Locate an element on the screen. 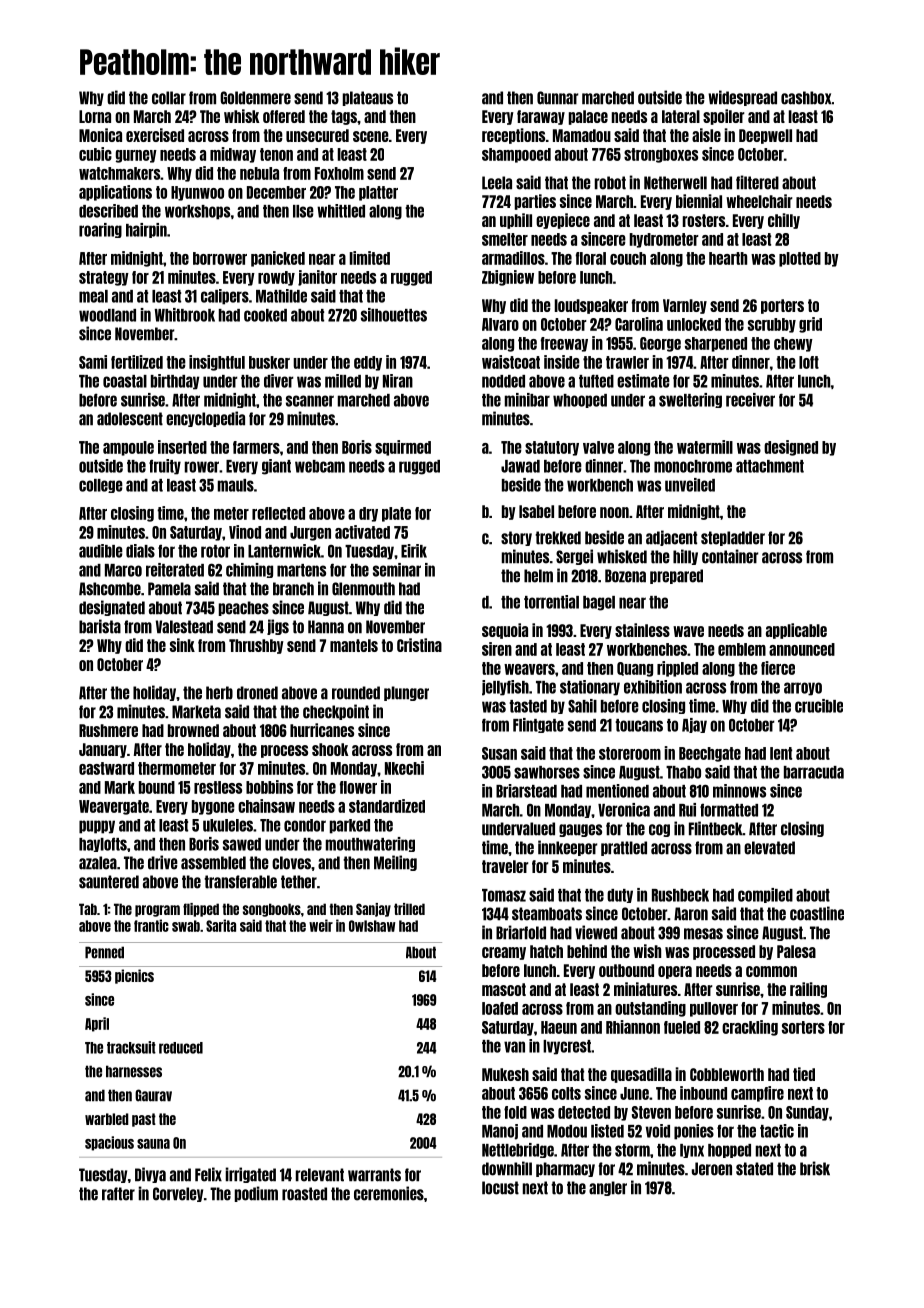 This screenshot has height=1308, width=924. Rushmere is located at coordinates (108, 730).
